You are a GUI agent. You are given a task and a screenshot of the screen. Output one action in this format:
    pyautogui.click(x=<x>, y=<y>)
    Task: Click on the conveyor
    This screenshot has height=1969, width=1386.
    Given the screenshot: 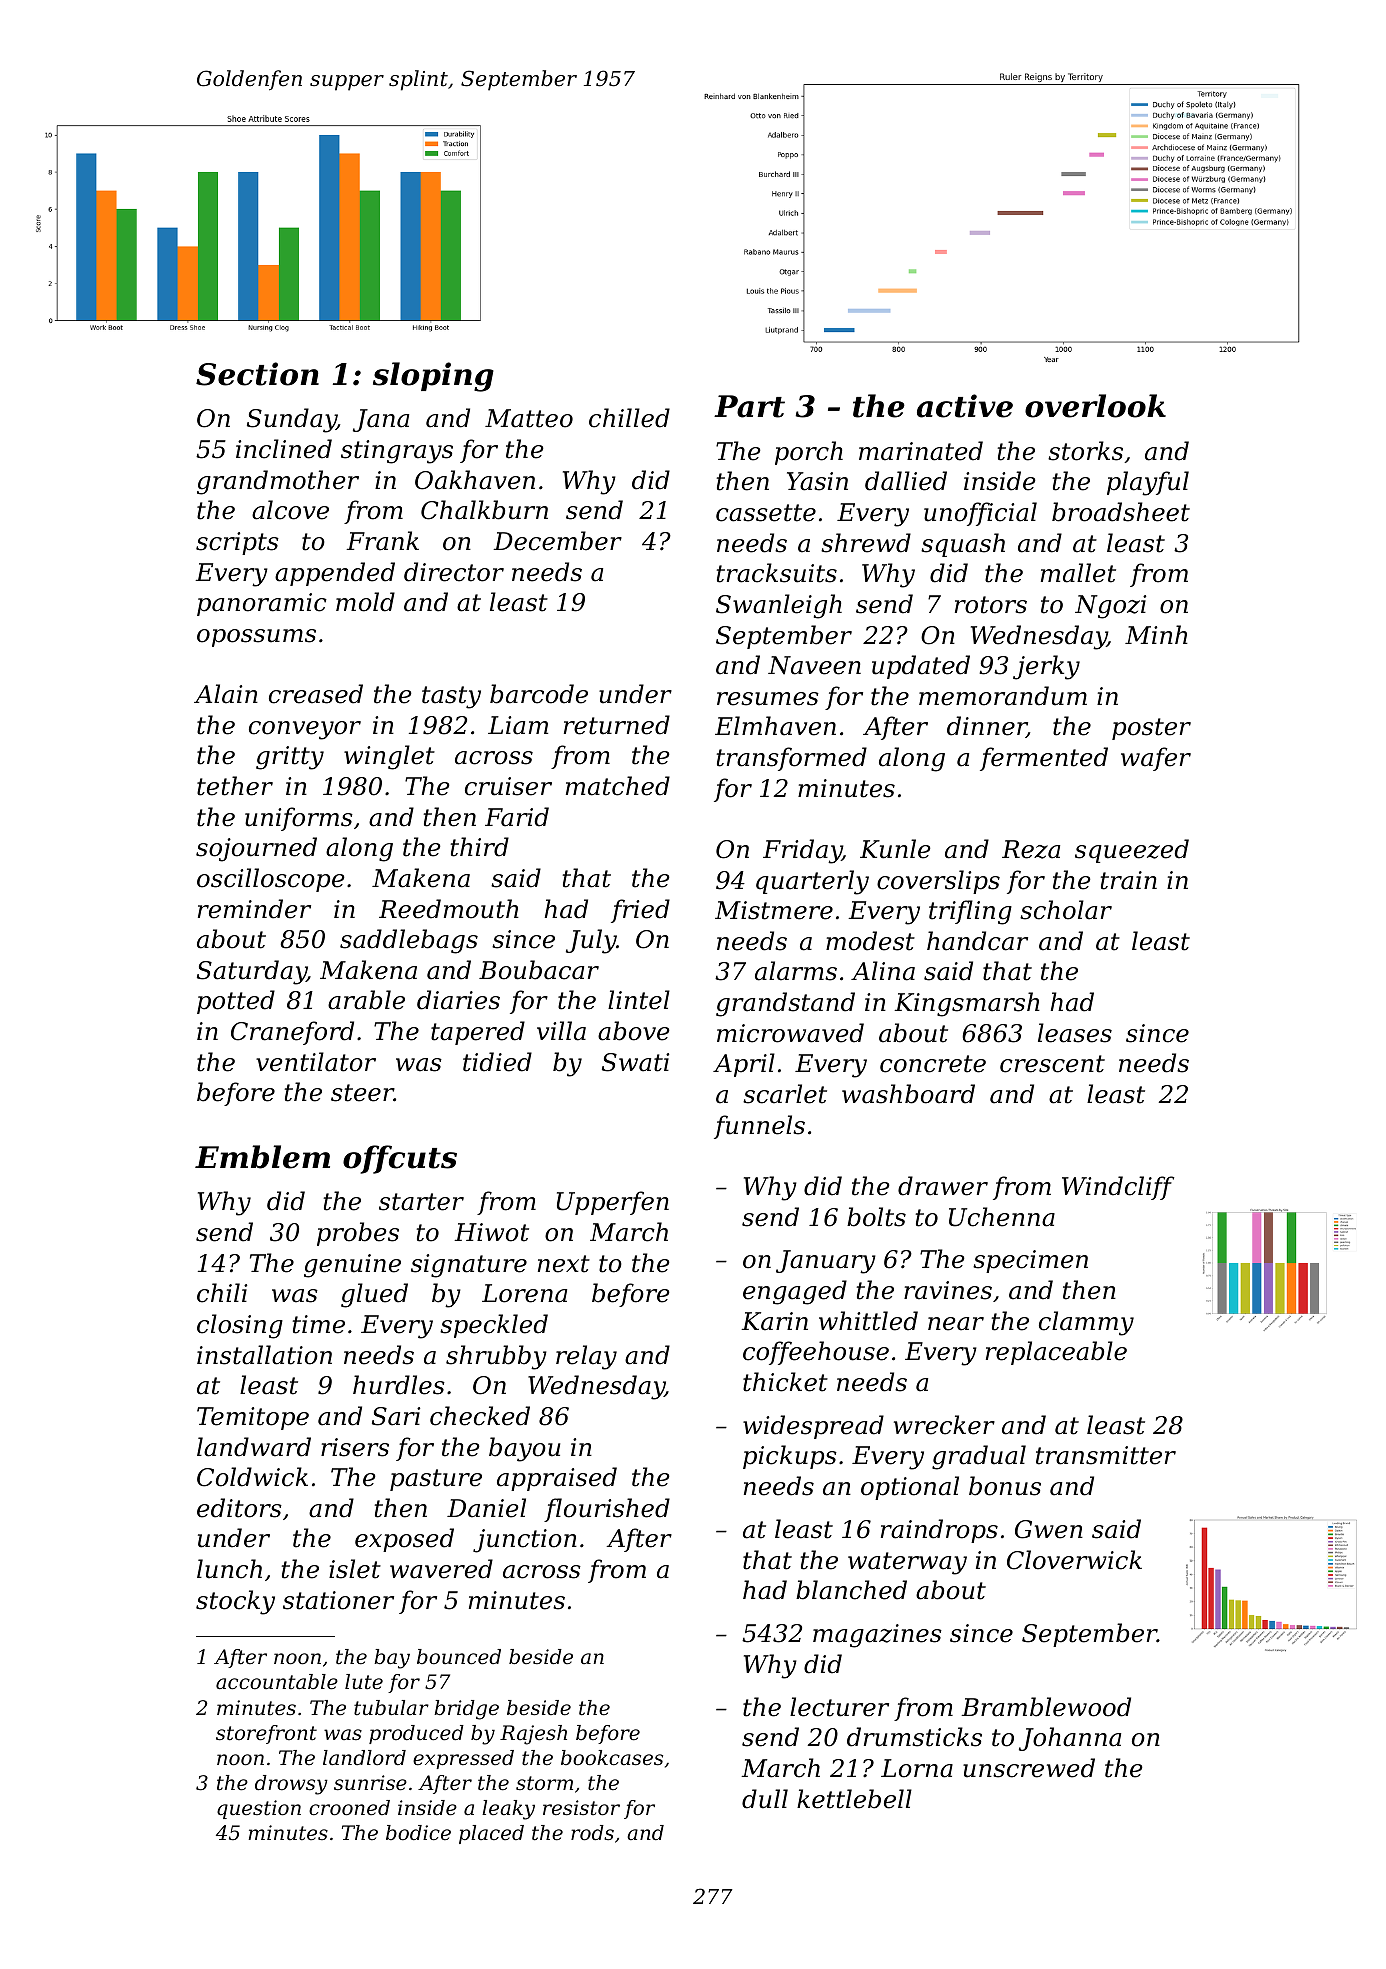 What is the action you would take?
    pyautogui.click(x=305, y=730)
